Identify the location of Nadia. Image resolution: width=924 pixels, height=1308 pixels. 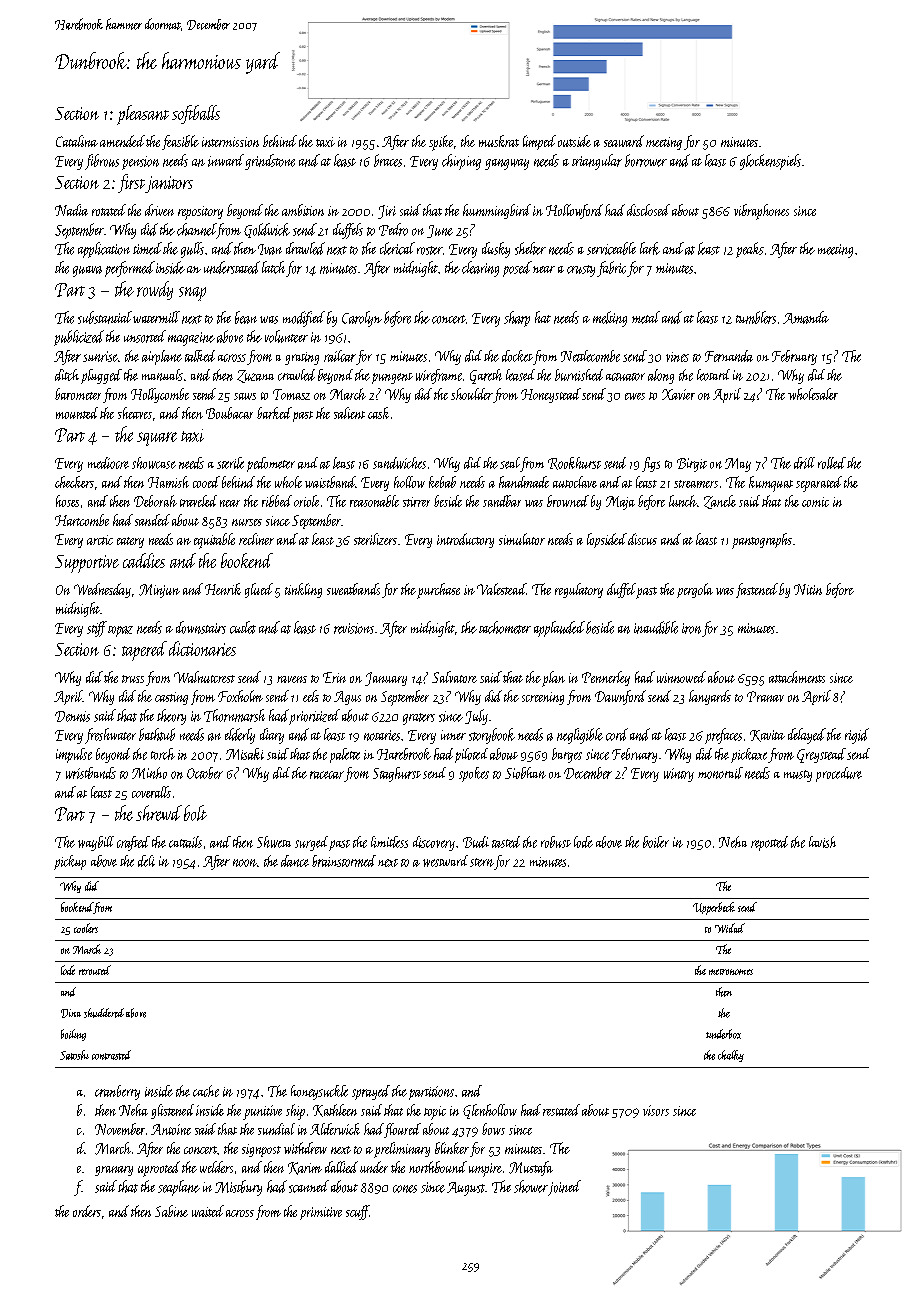
(71, 210).
